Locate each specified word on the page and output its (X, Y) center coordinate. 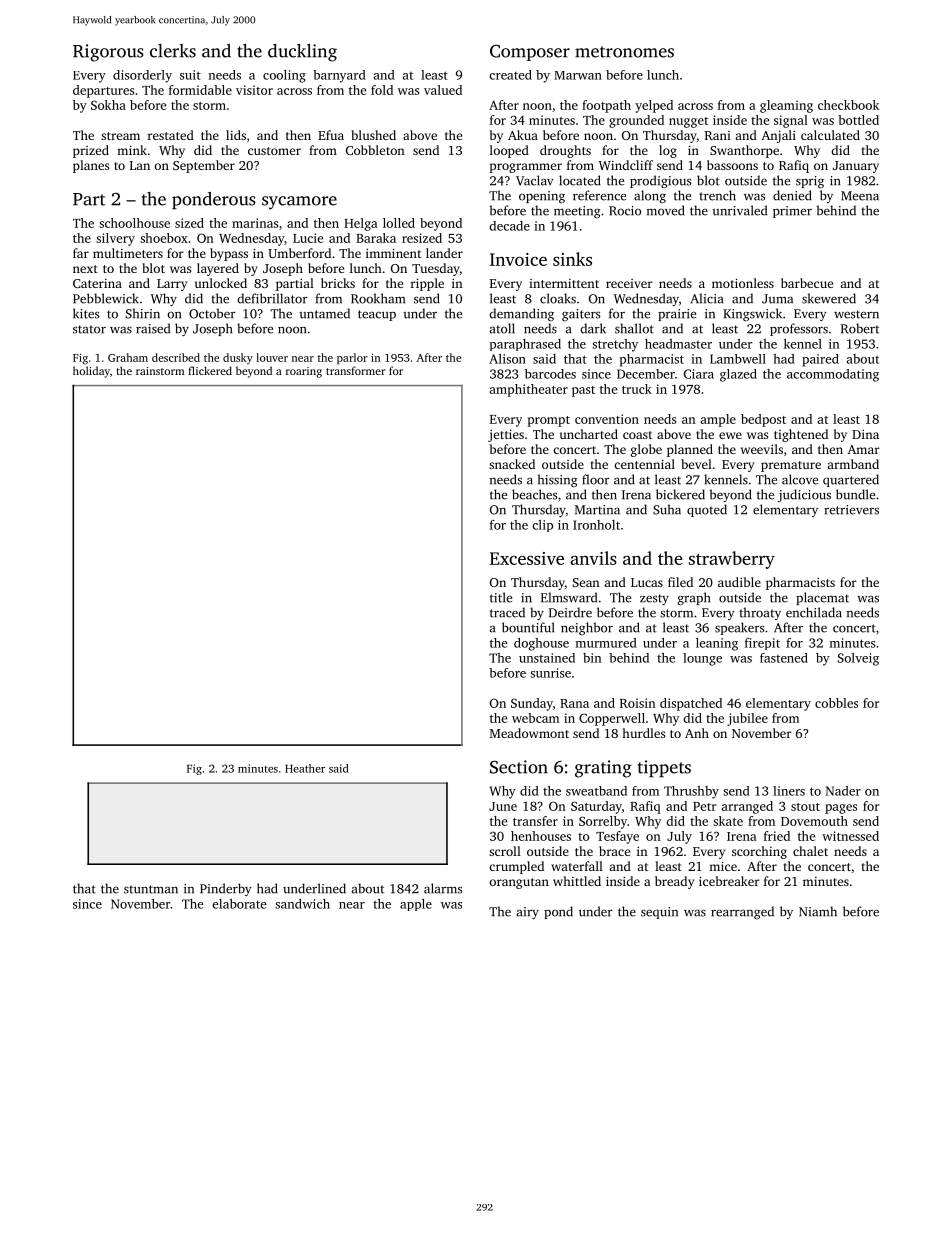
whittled (577, 881)
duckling (302, 53)
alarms (443, 888)
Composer (530, 52)
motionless (743, 283)
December (646, 374)
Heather (305, 768)
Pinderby (226, 889)
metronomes (624, 52)
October (212, 313)
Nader (843, 791)
